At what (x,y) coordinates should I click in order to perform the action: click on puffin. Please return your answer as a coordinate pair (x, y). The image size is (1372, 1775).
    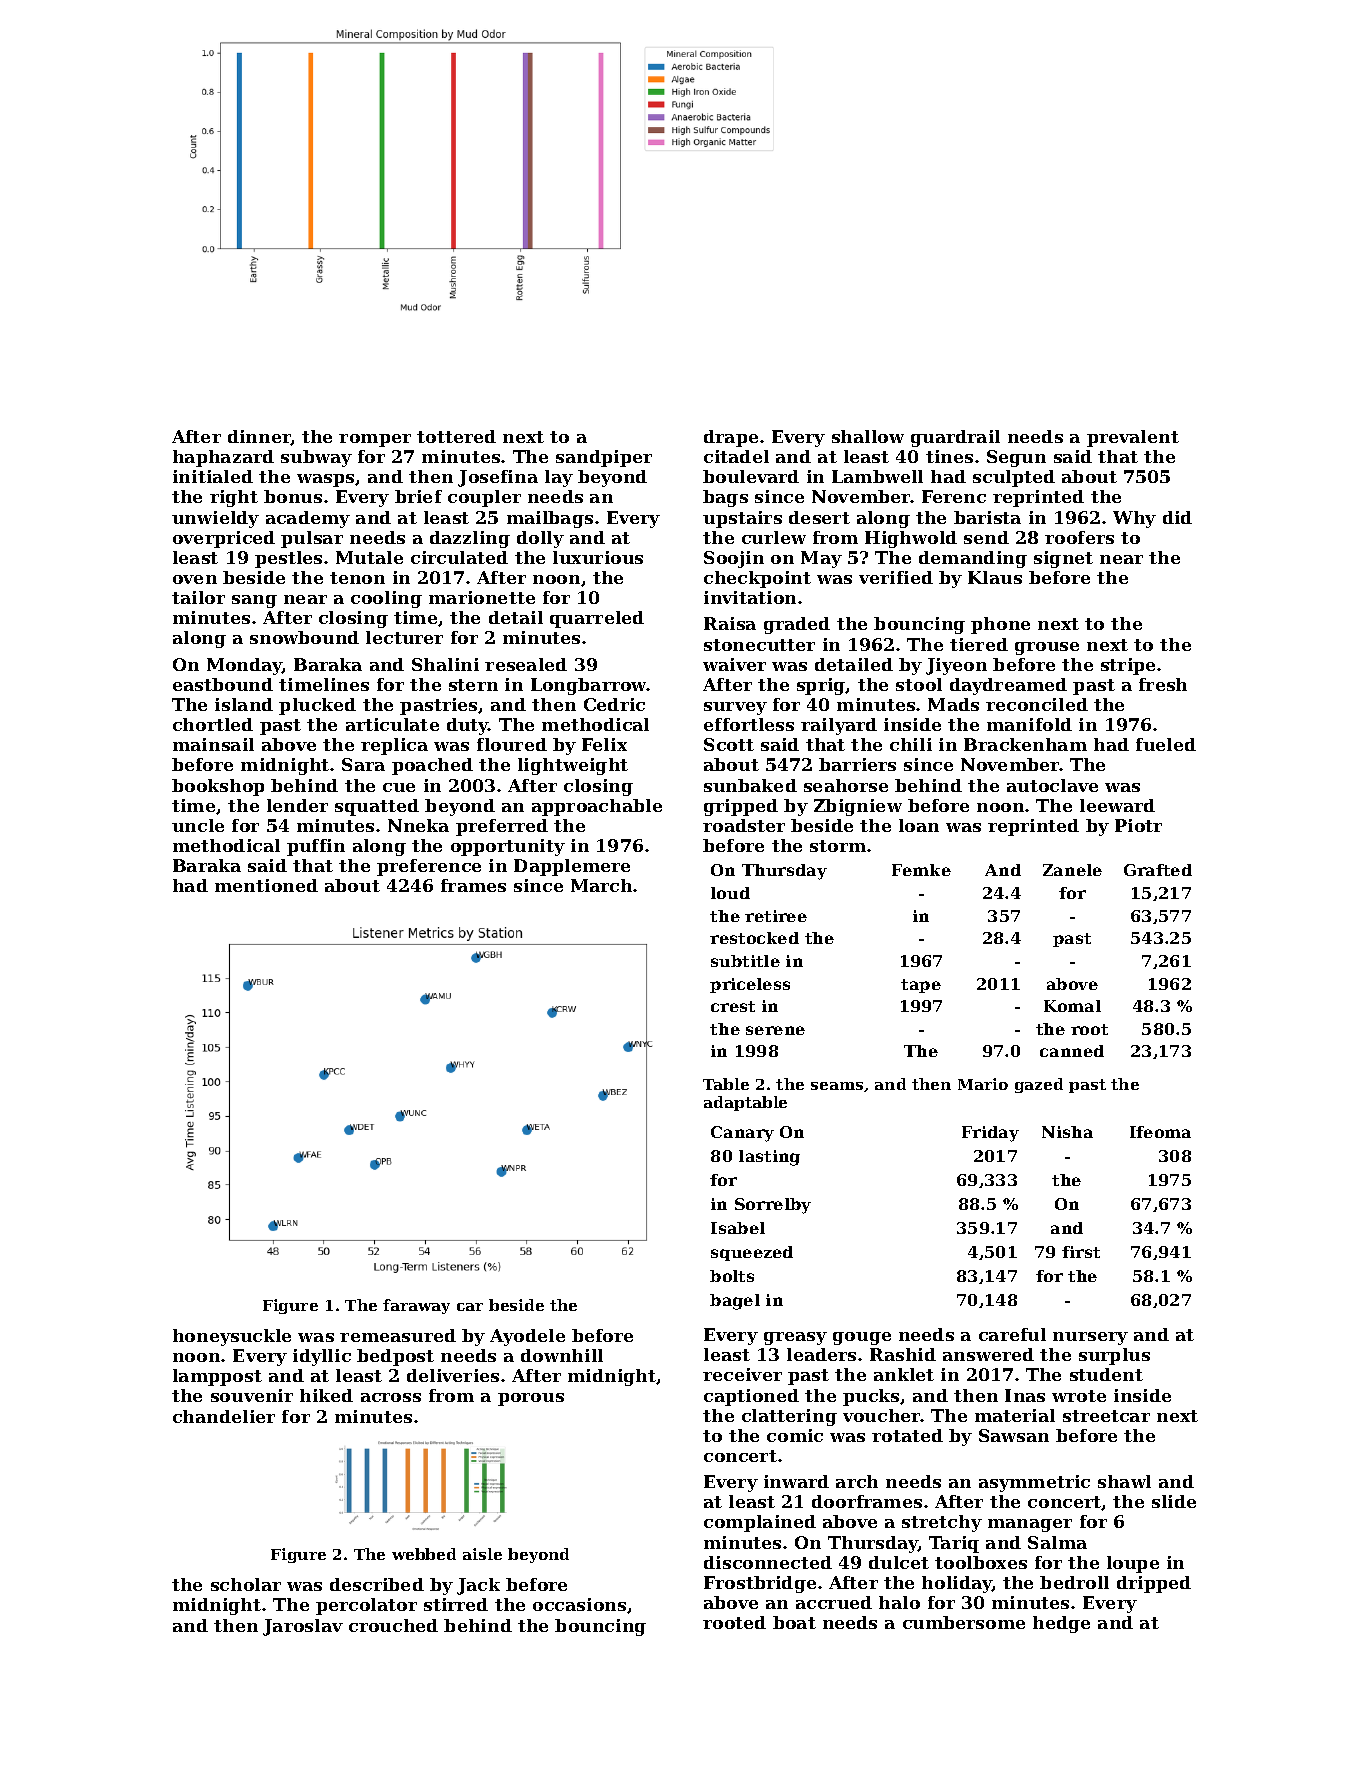
    Looking at the image, I should click on (316, 847).
